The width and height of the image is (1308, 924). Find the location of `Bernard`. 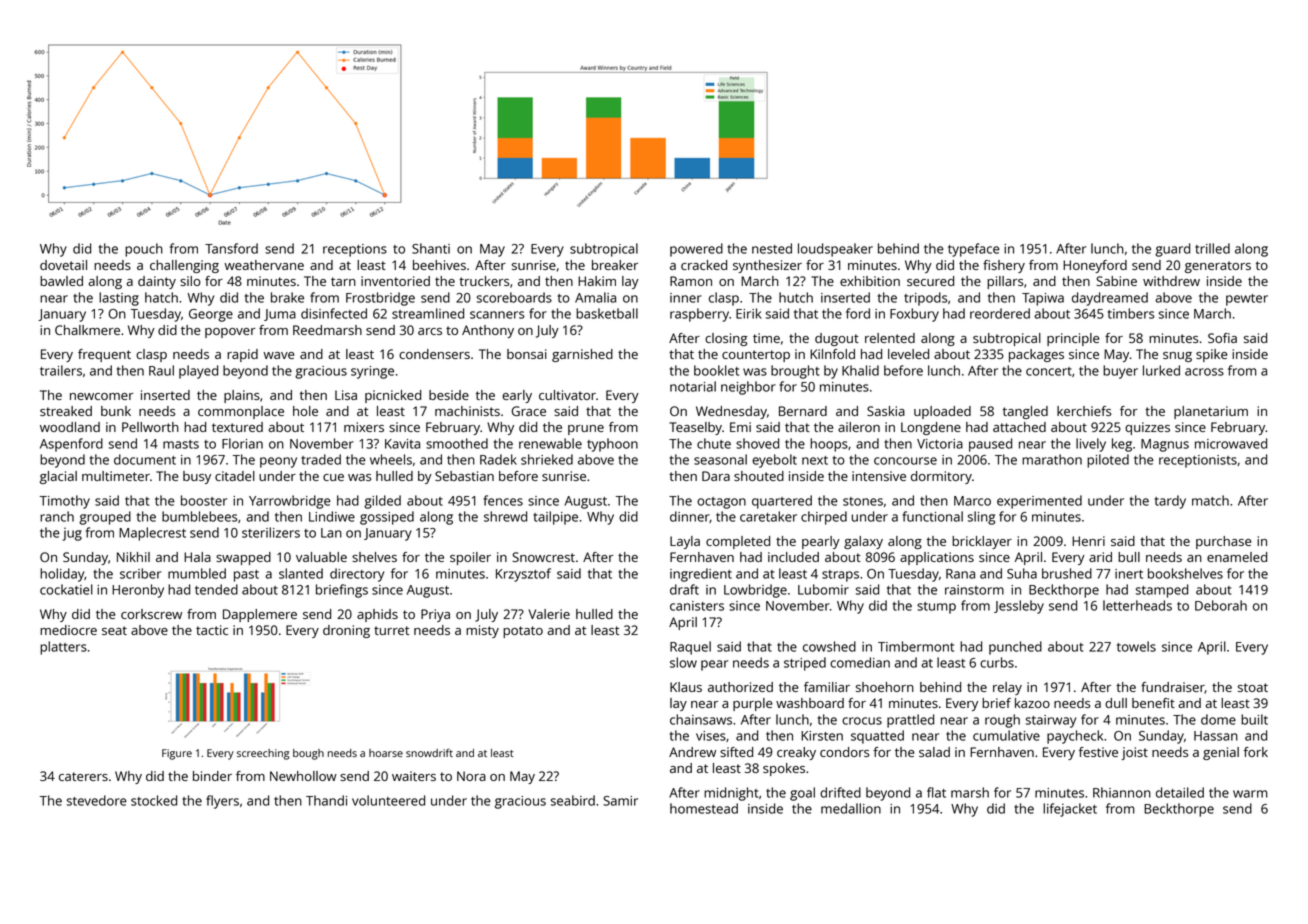

Bernard is located at coordinates (803, 411).
